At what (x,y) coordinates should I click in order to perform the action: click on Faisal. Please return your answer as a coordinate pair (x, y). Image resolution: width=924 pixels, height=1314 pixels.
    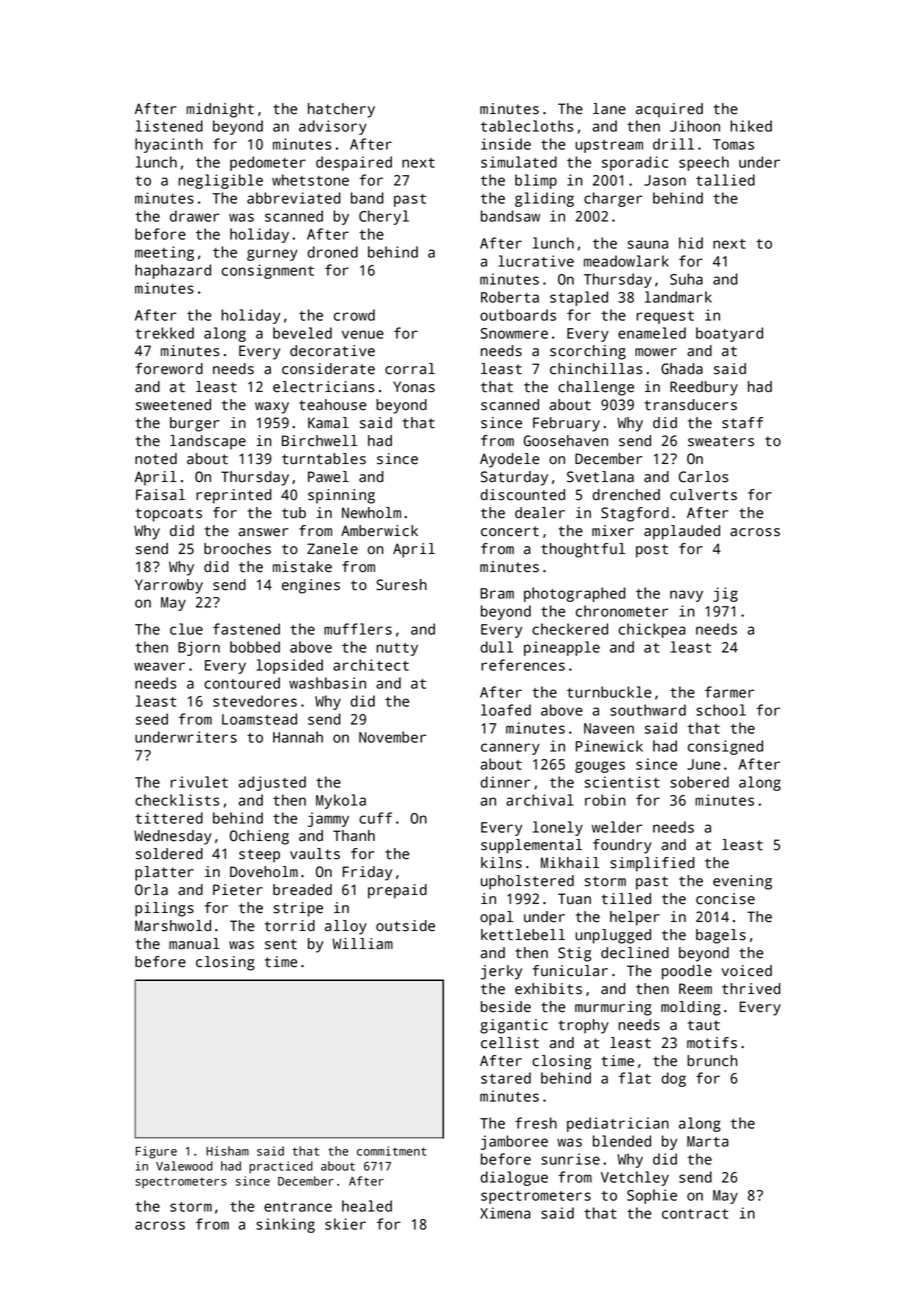
    Looking at the image, I should click on (160, 495).
